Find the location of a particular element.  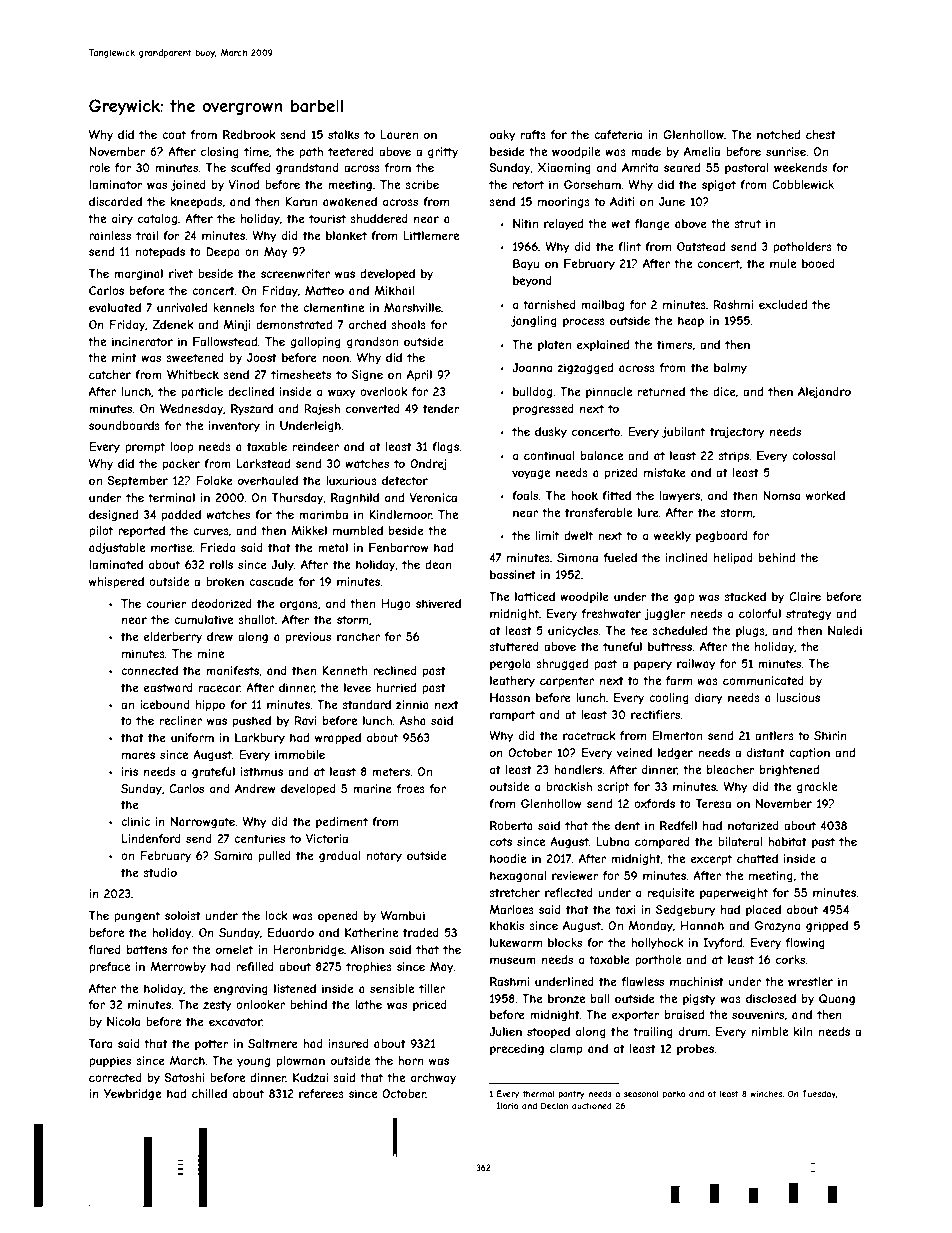

zesty is located at coordinates (217, 1006).
